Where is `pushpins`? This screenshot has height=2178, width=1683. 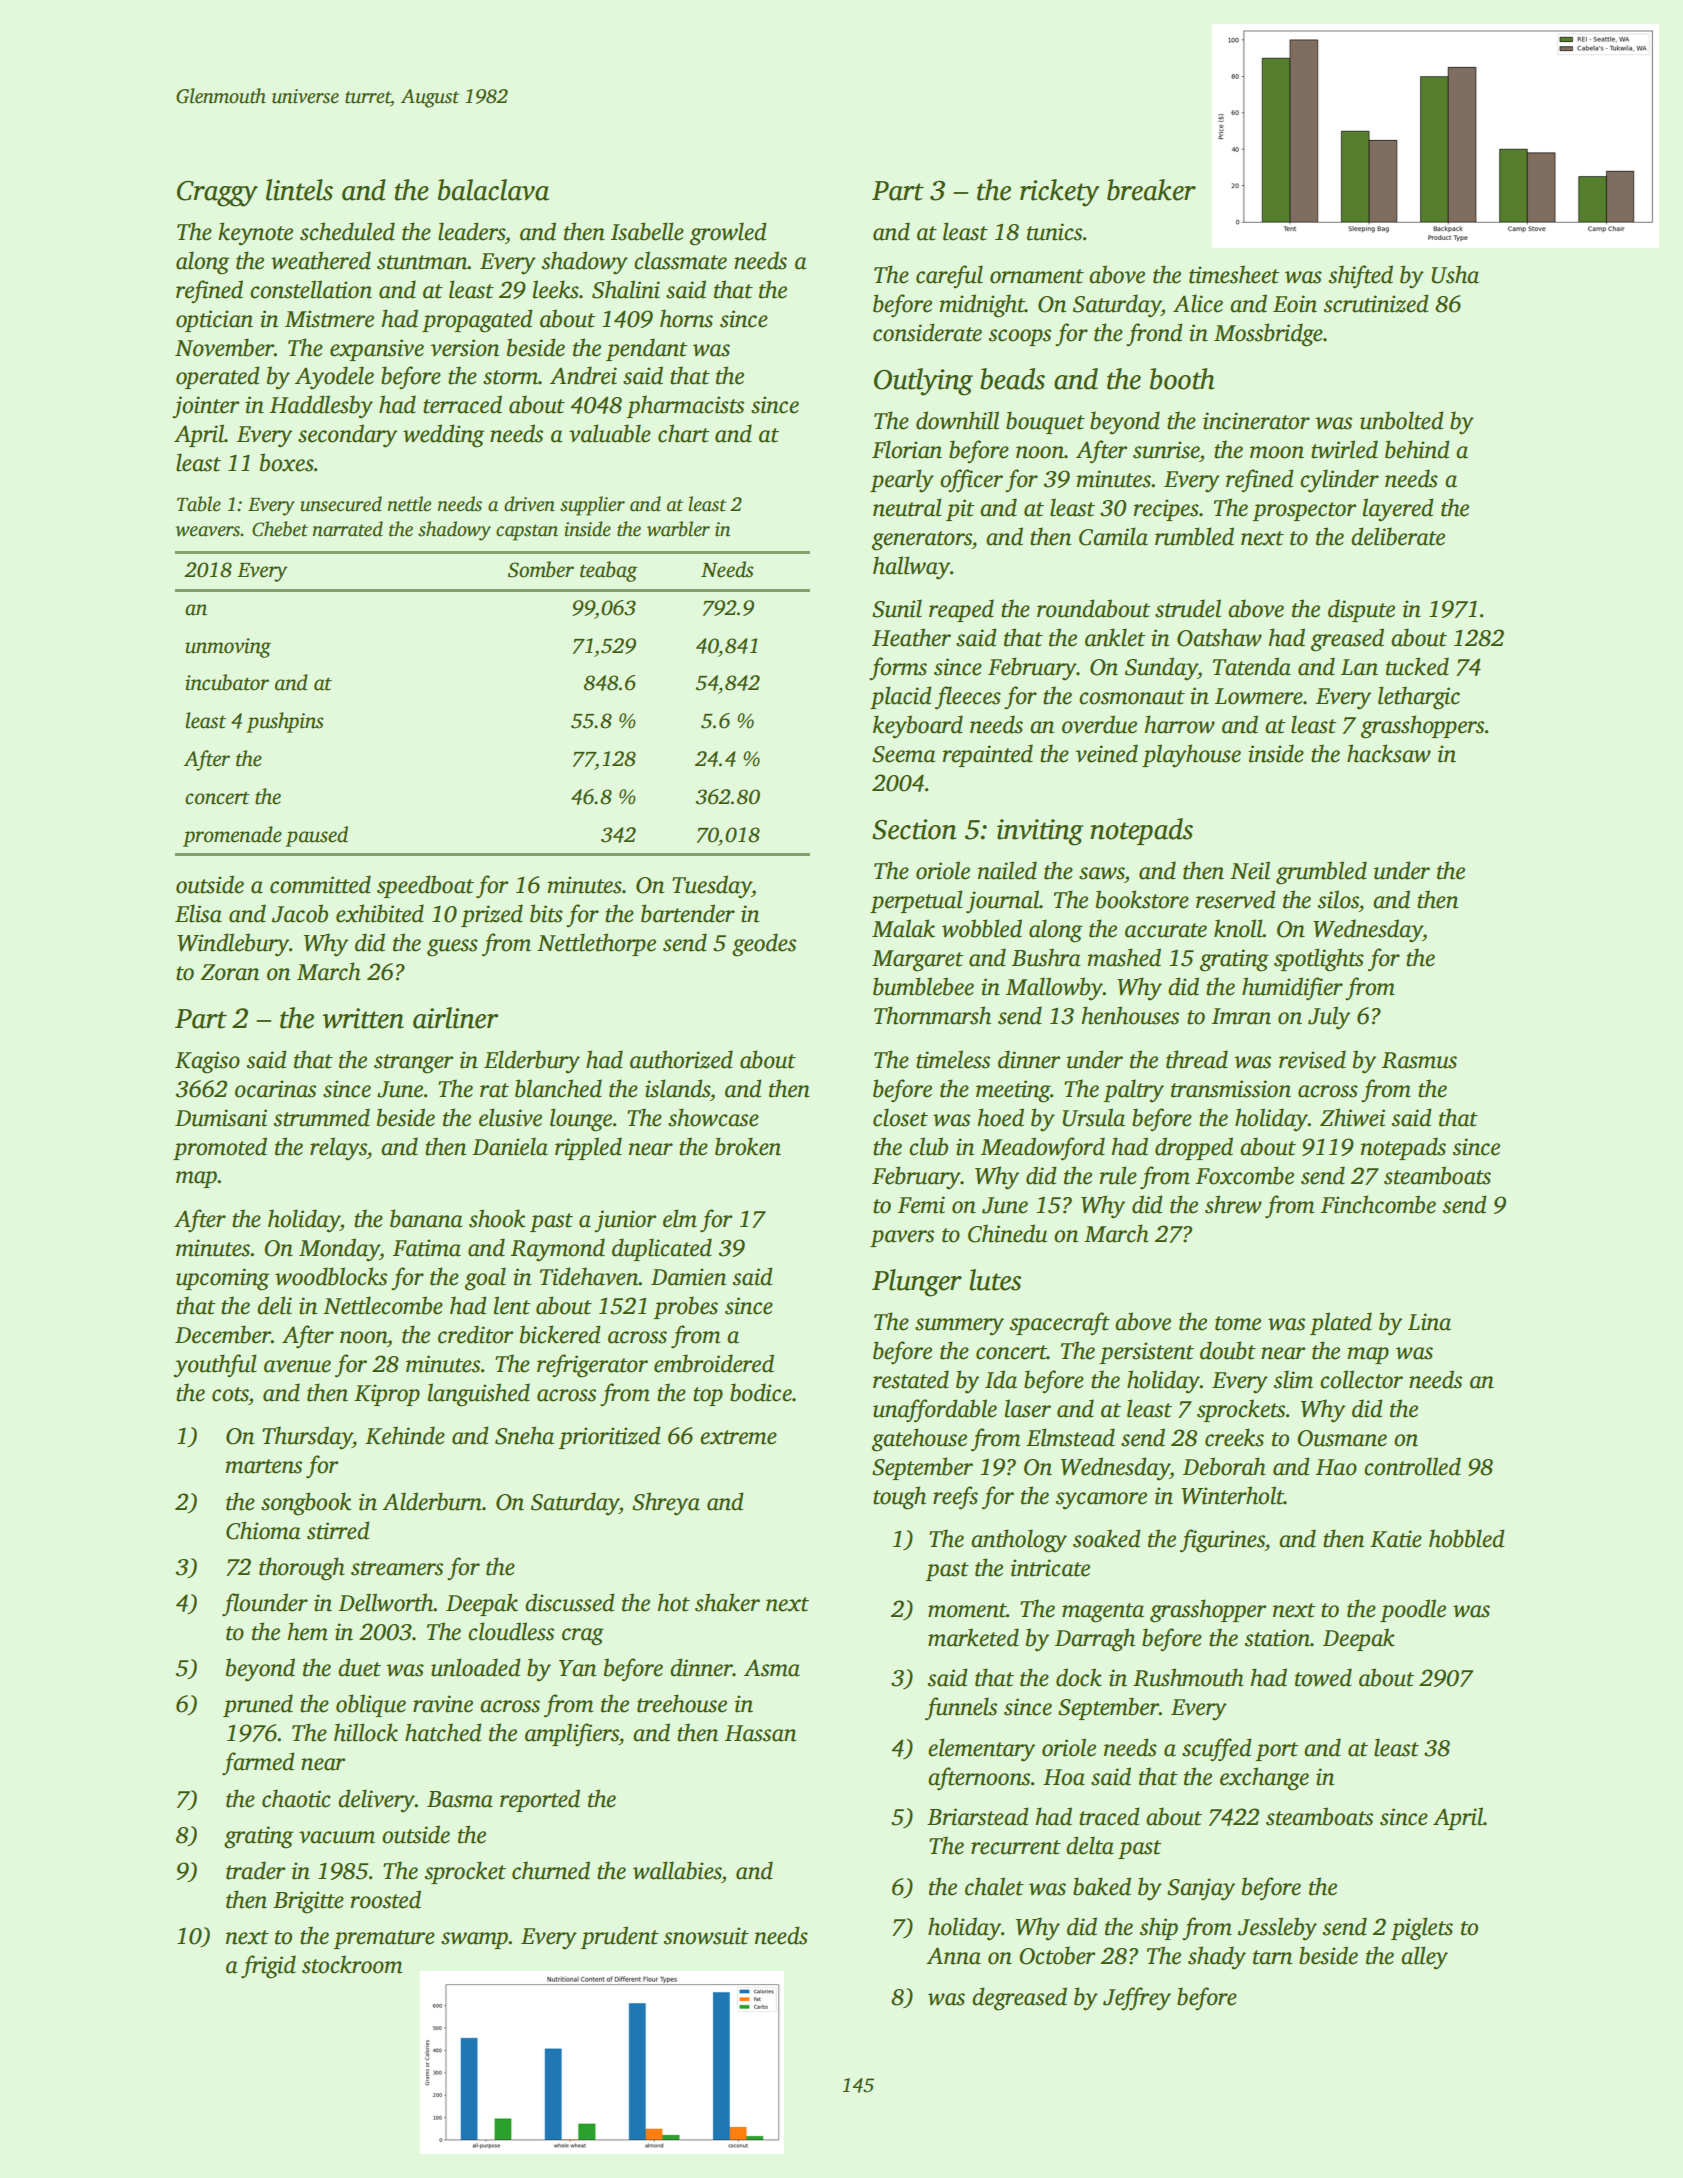
pushpins is located at coordinates (285, 722).
